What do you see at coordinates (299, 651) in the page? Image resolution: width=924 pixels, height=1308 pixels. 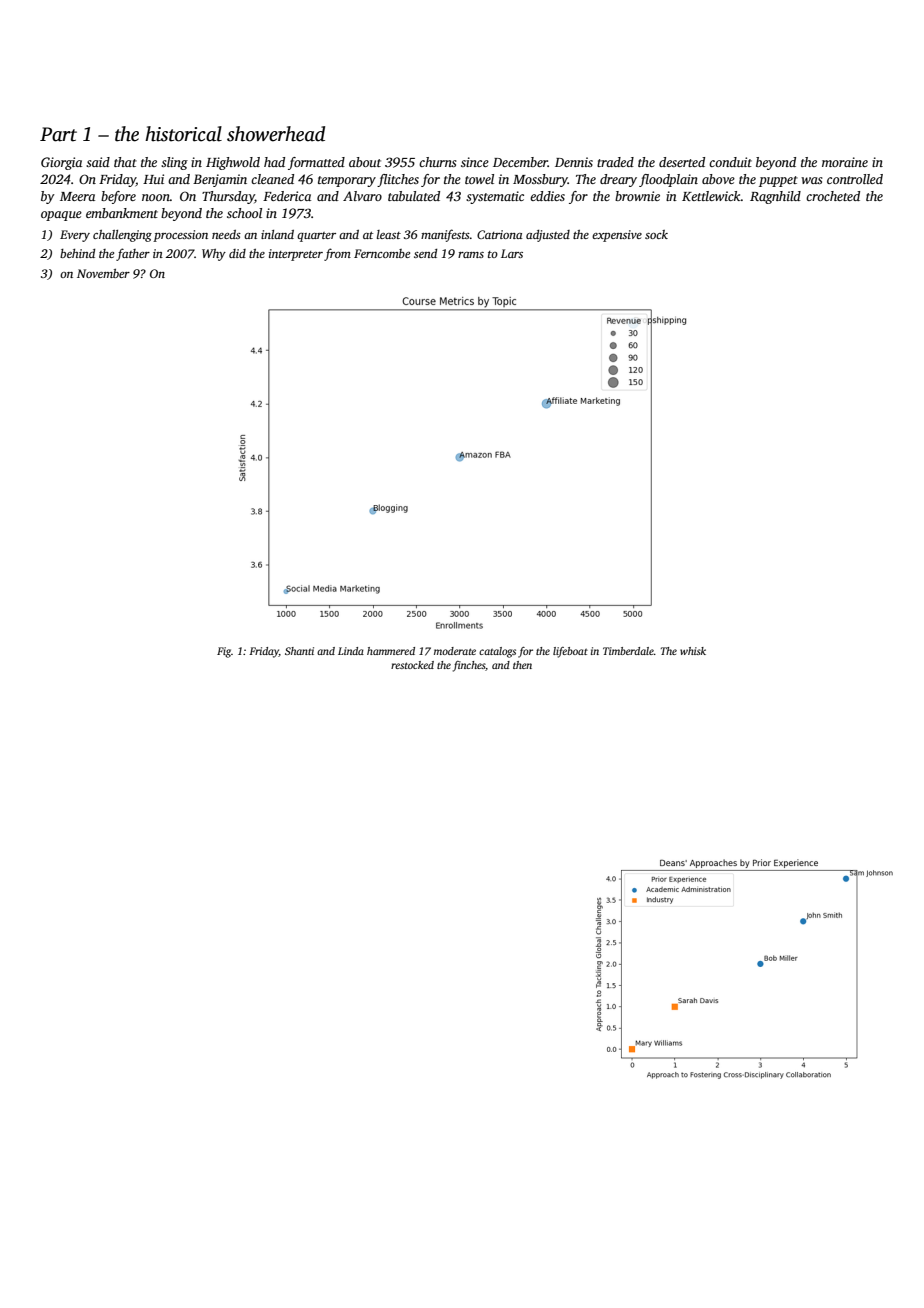 I see `Shanti` at bounding box center [299, 651].
